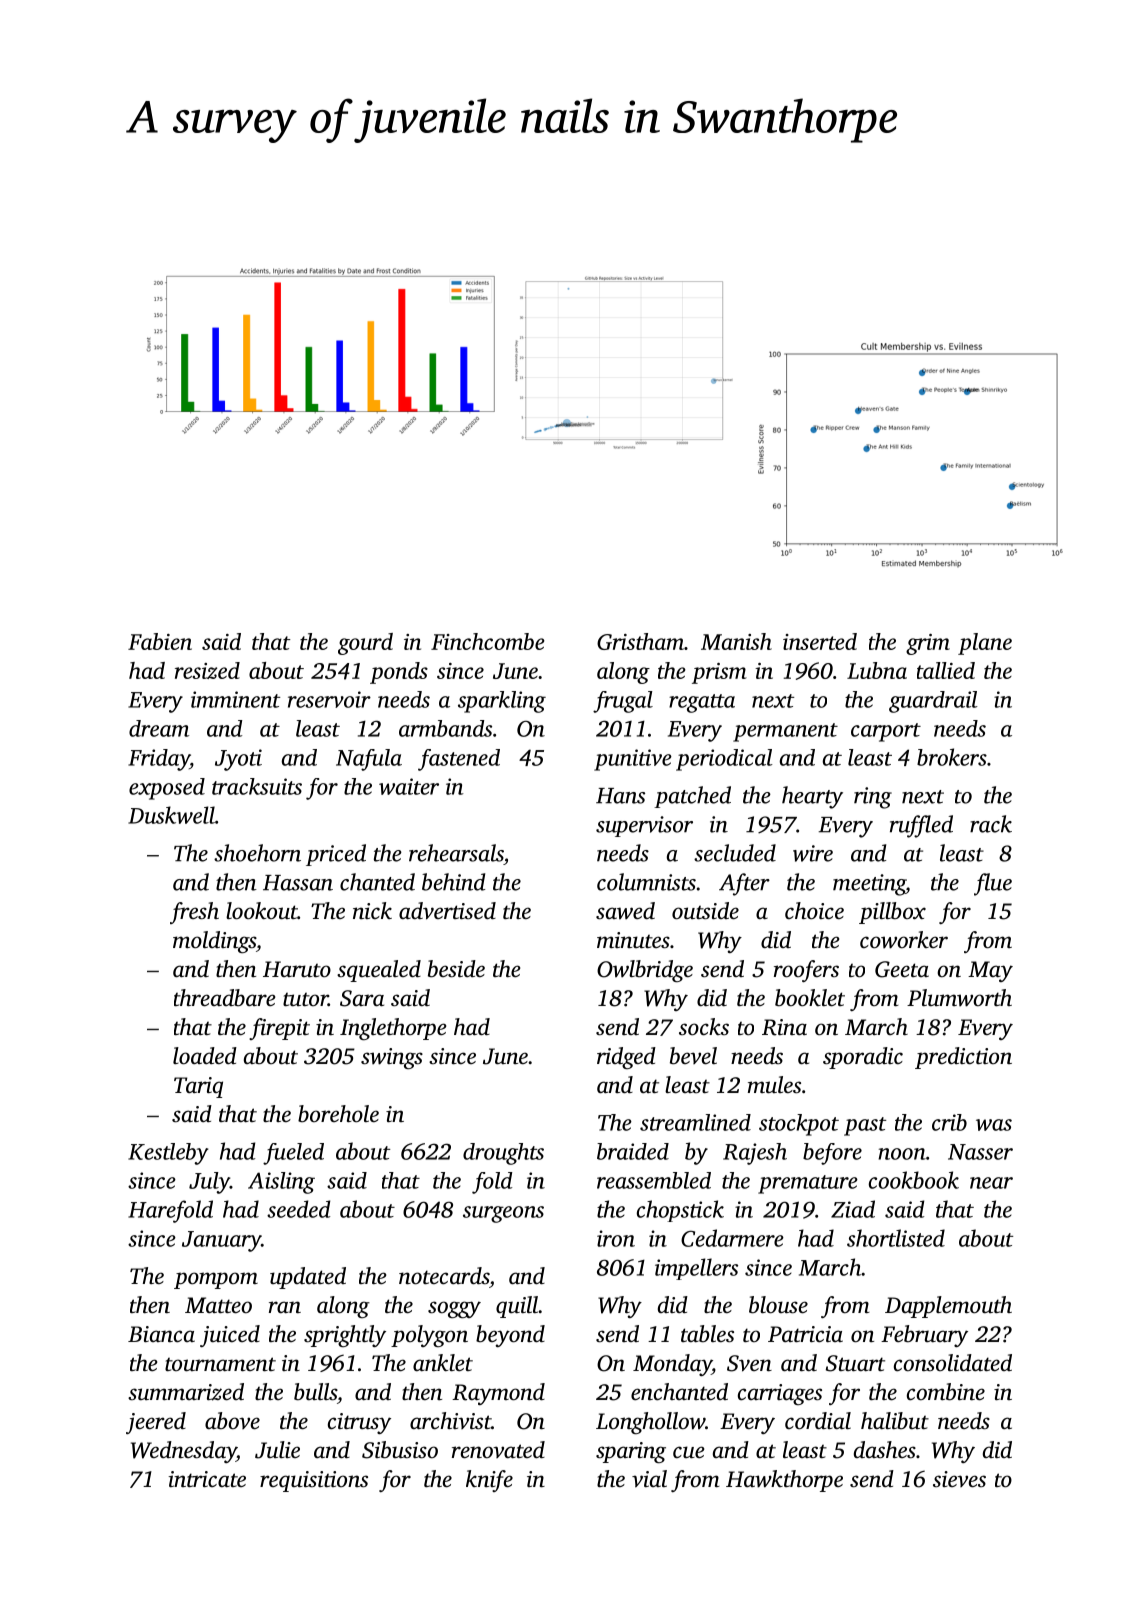 Image resolution: width=1141 pixels, height=1613 pixels. Describe the element at coordinates (488, 641) in the image. I see `Finchcombe` at that location.
